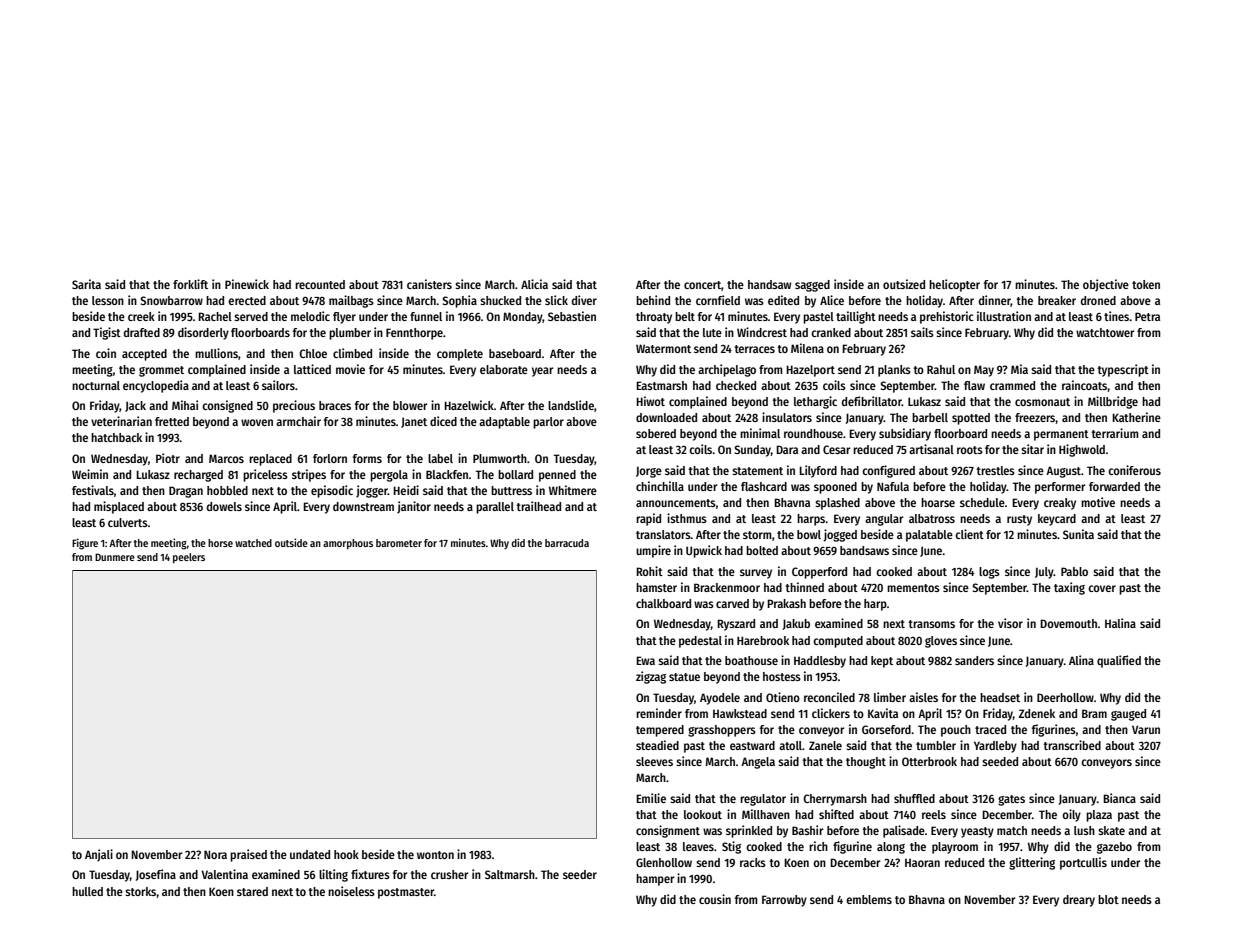  Describe the element at coordinates (351, 891) in the screenshot. I see `noiseless` at that location.
